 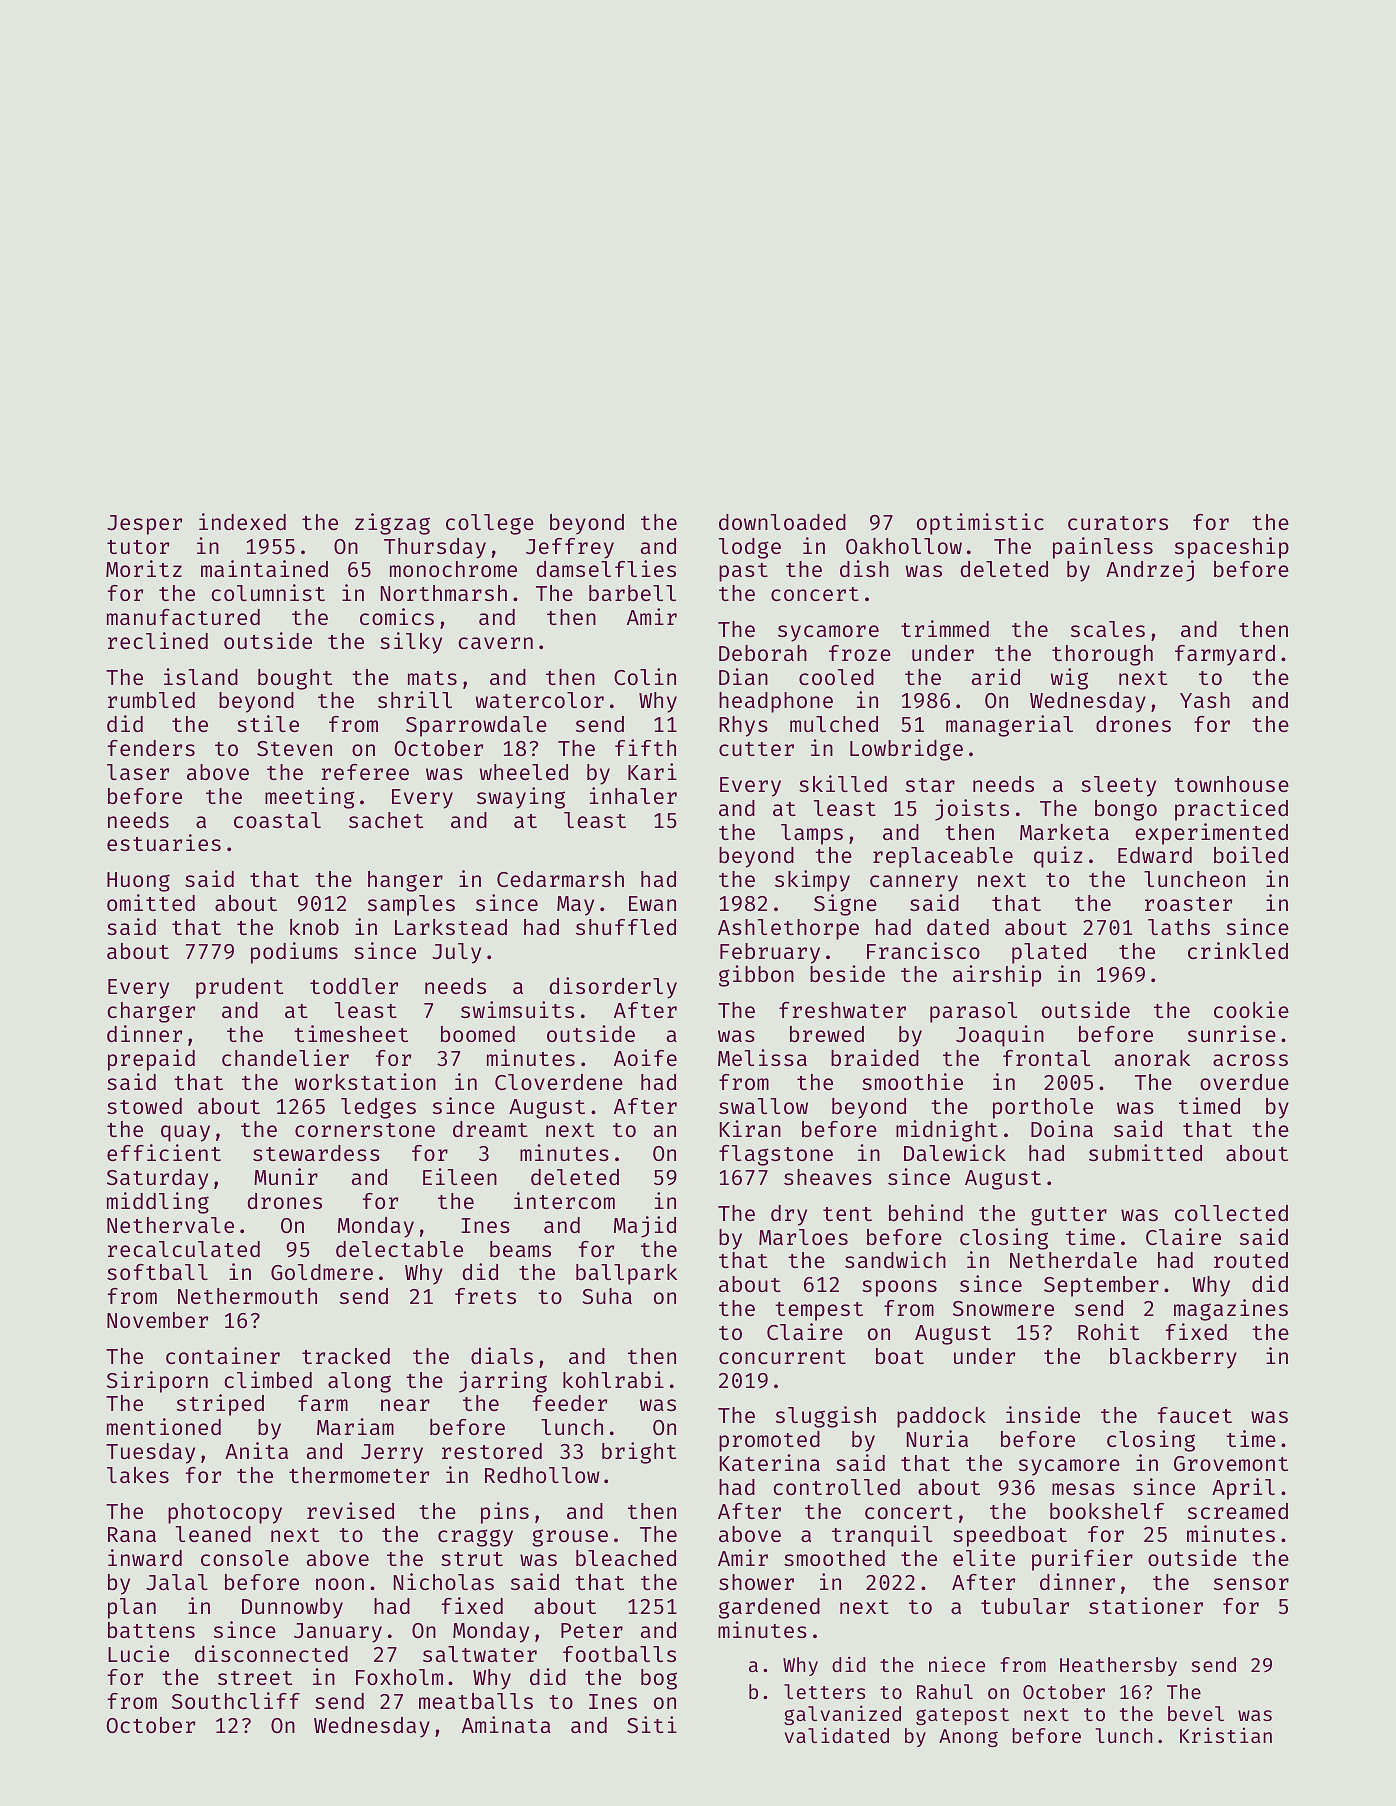 I want to click on reclined, so click(x=158, y=640).
